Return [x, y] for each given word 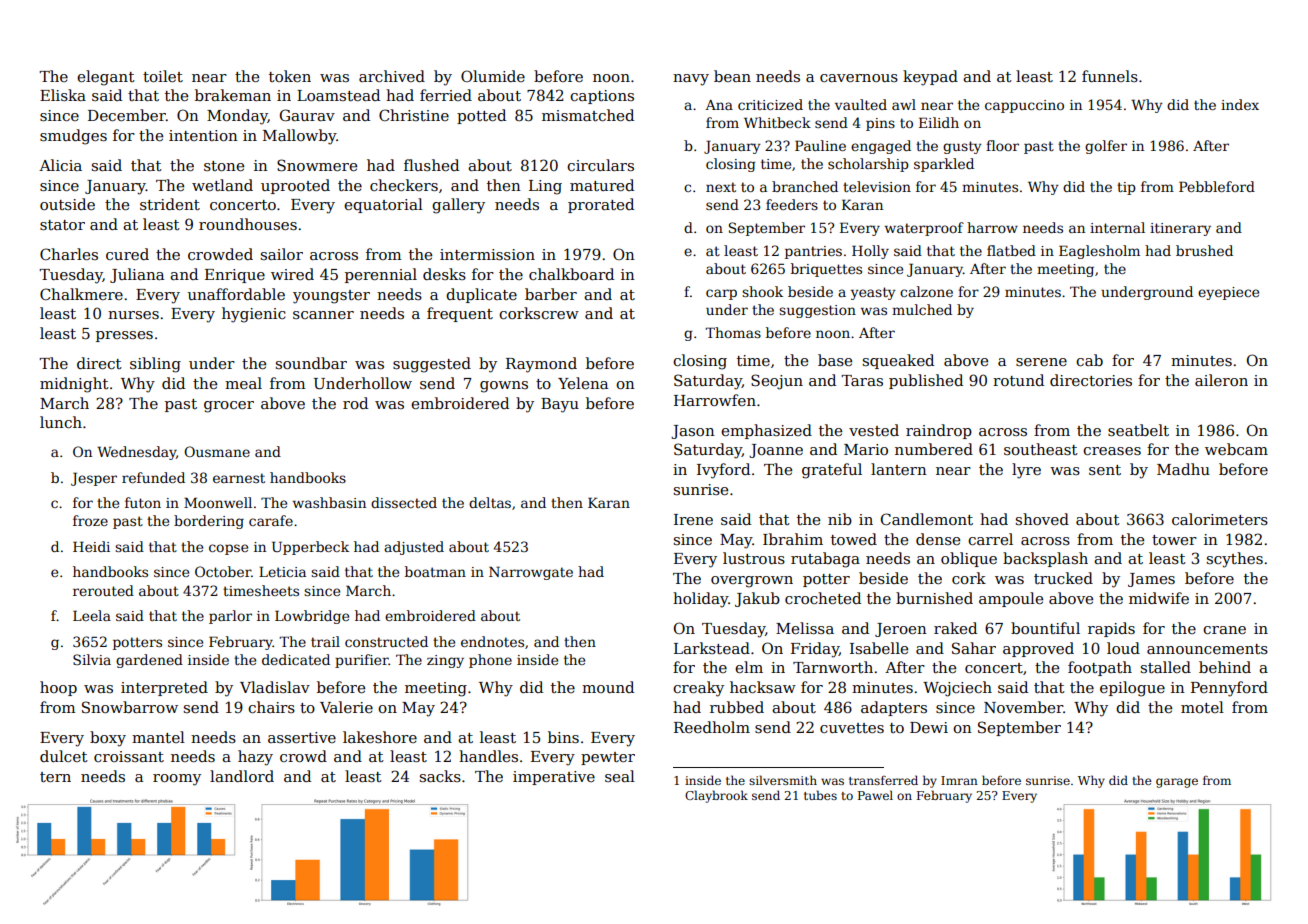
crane [1224, 630]
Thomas [733, 332]
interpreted [164, 688]
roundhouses [248, 224]
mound [608, 687]
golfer [1106, 147]
